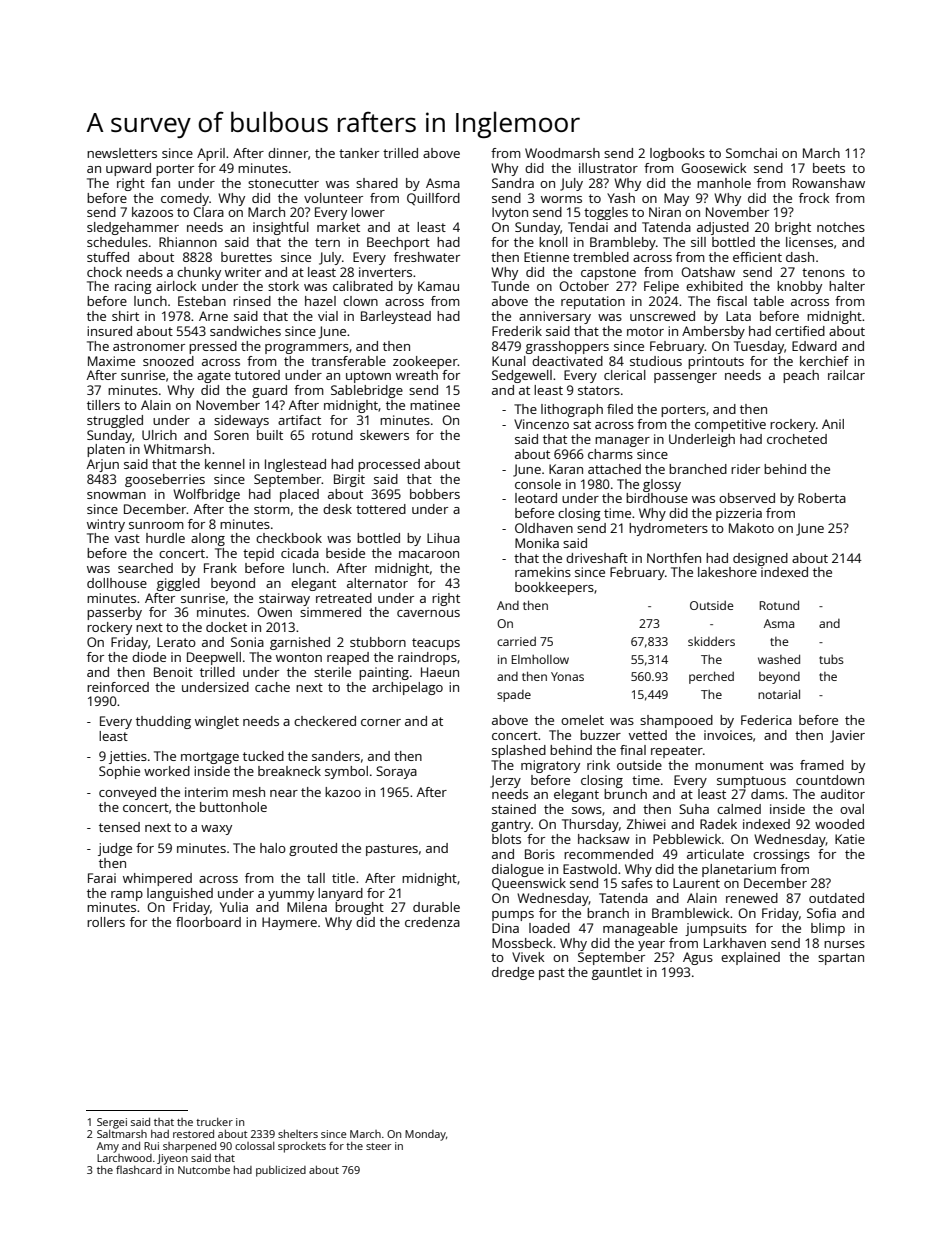 The width and height of the screenshot is (952, 1233). Describe the element at coordinates (254, 1146) in the screenshot. I see `colossal` at that location.
